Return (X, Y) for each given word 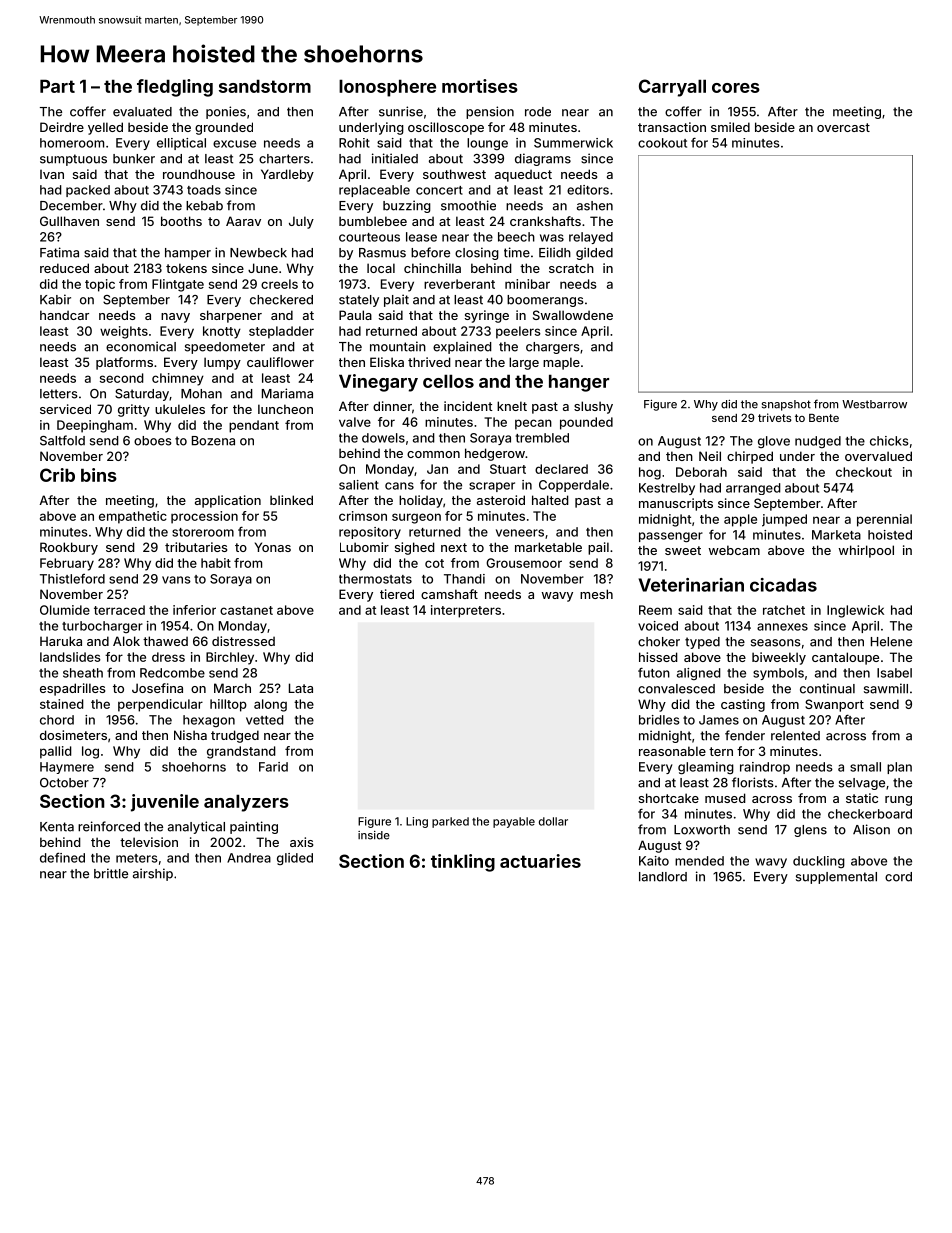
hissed (658, 657)
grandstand (241, 752)
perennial (884, 520)
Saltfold (62, 440)
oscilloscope (446, 128)
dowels (383, 438)
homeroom (72, 143)
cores (736, 88)
